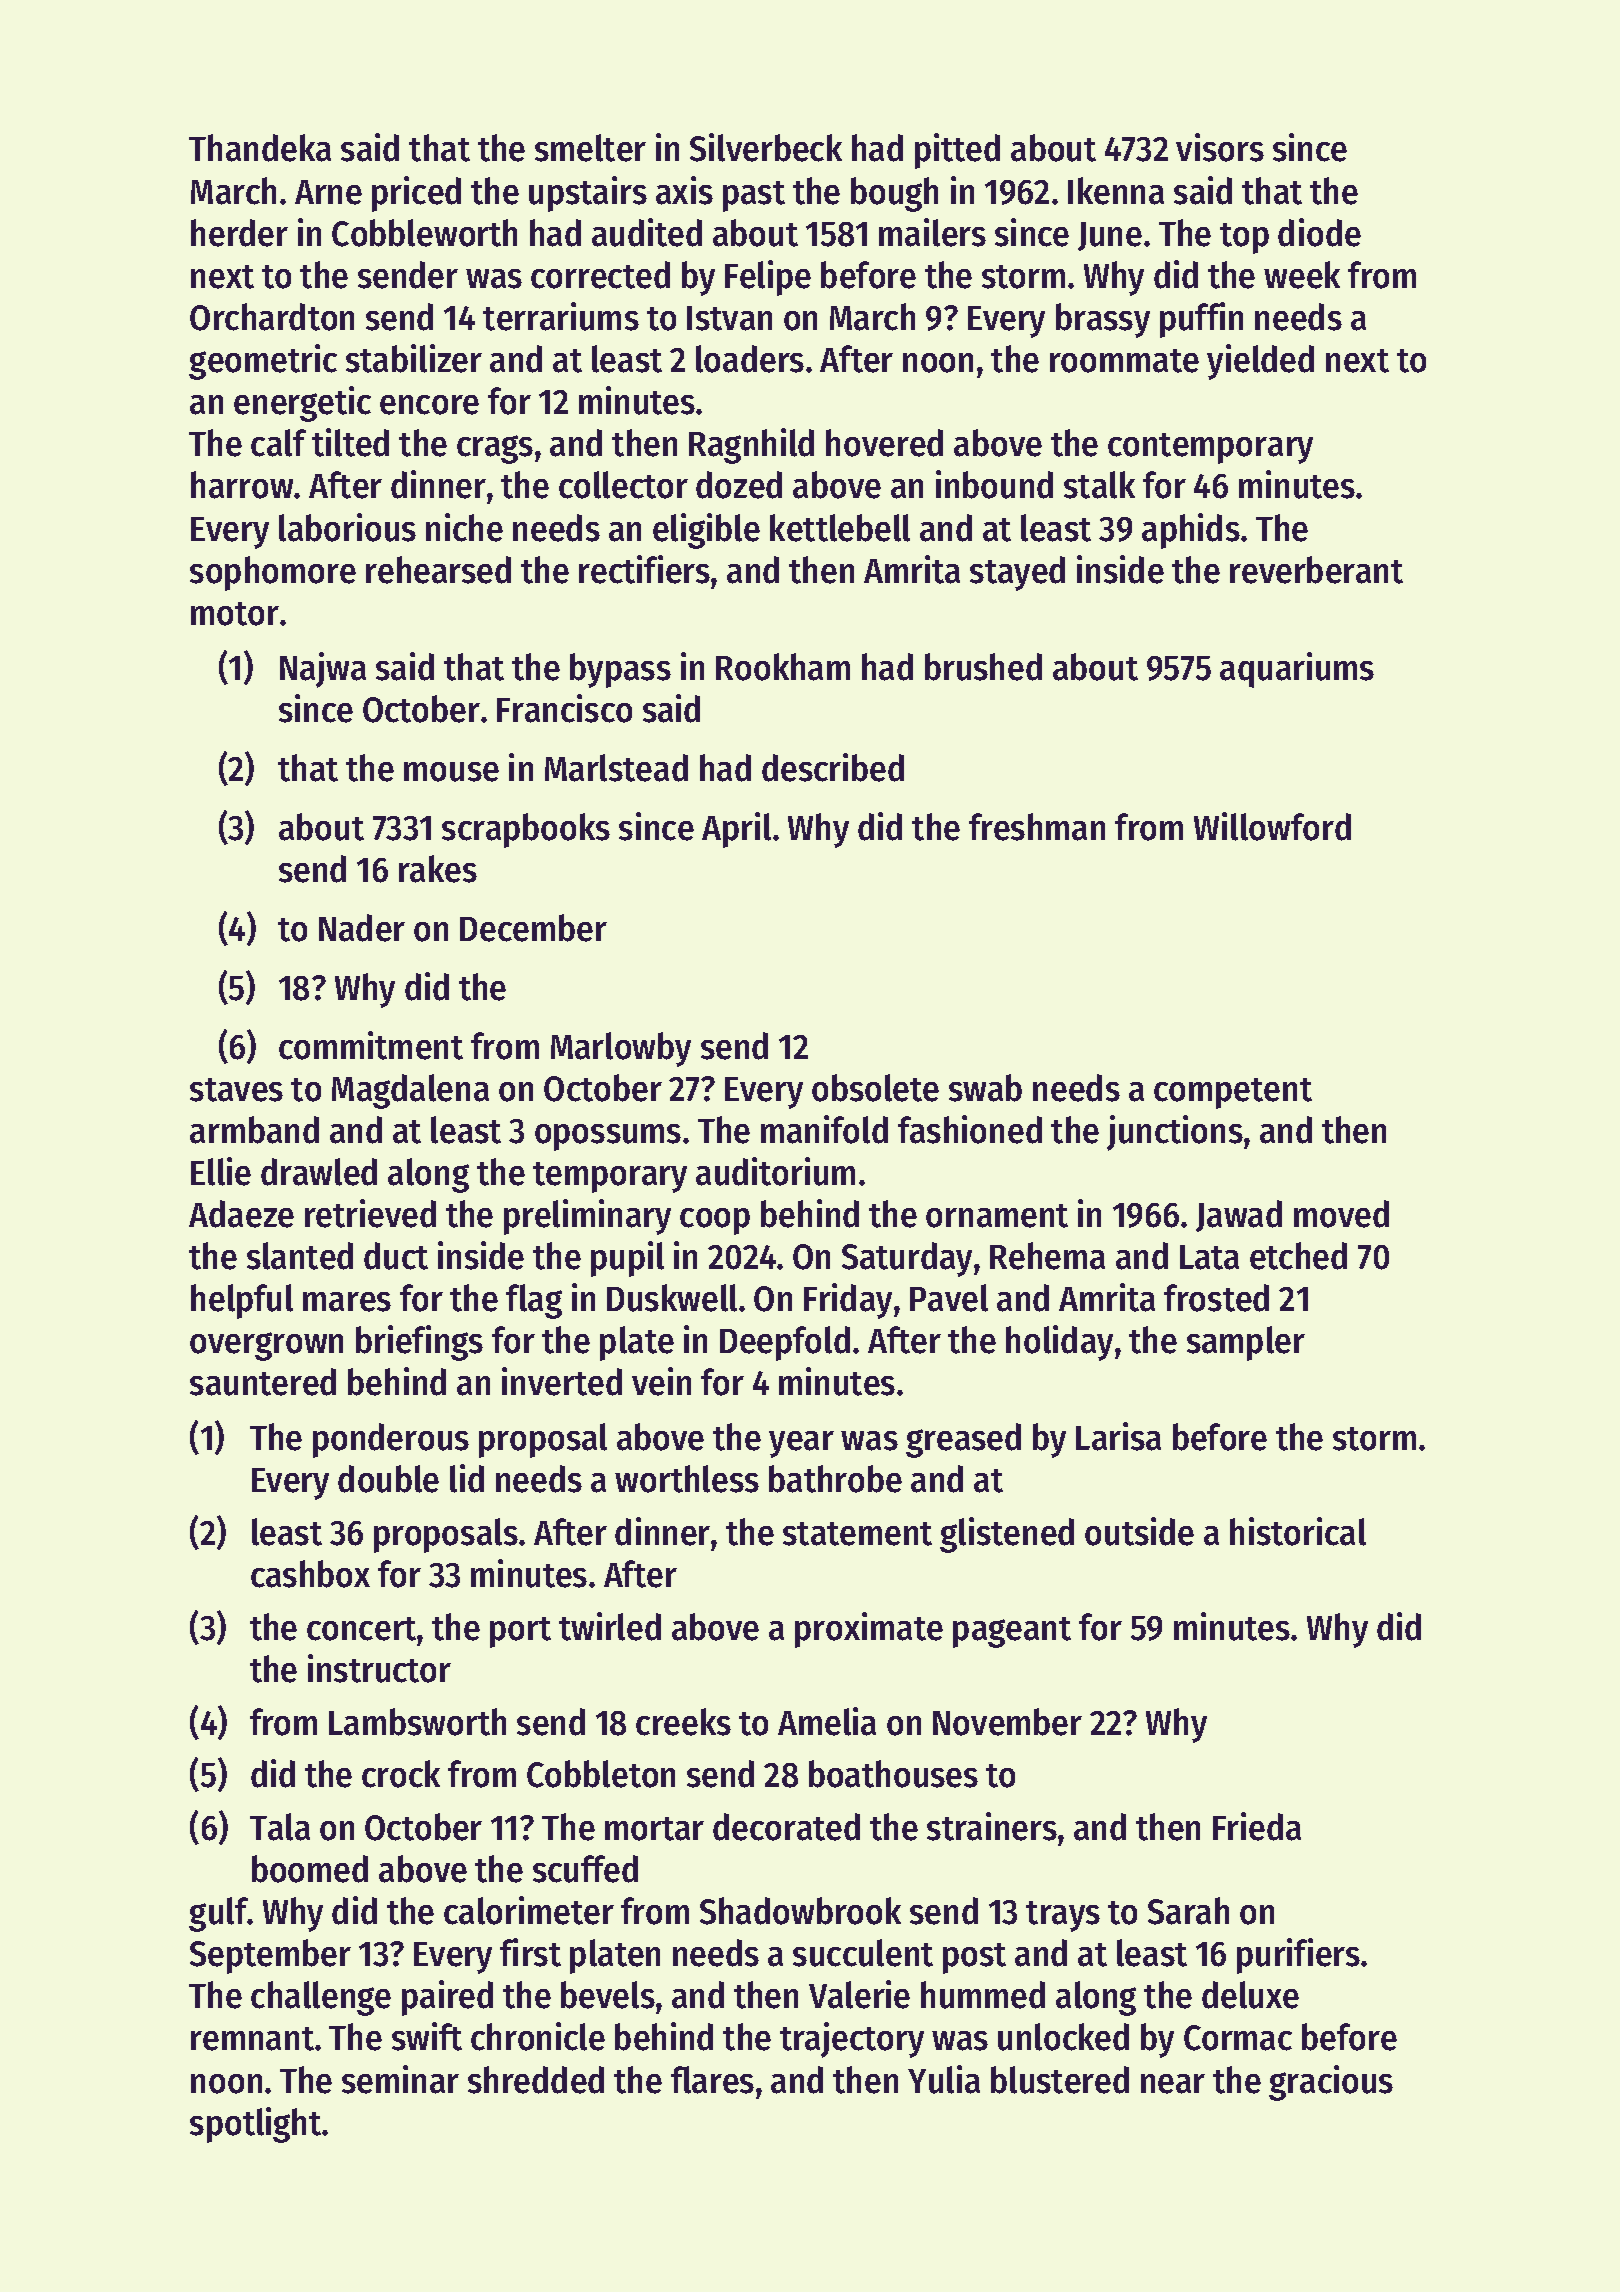  I want to click on purifiers, so click(1298, 1956).
